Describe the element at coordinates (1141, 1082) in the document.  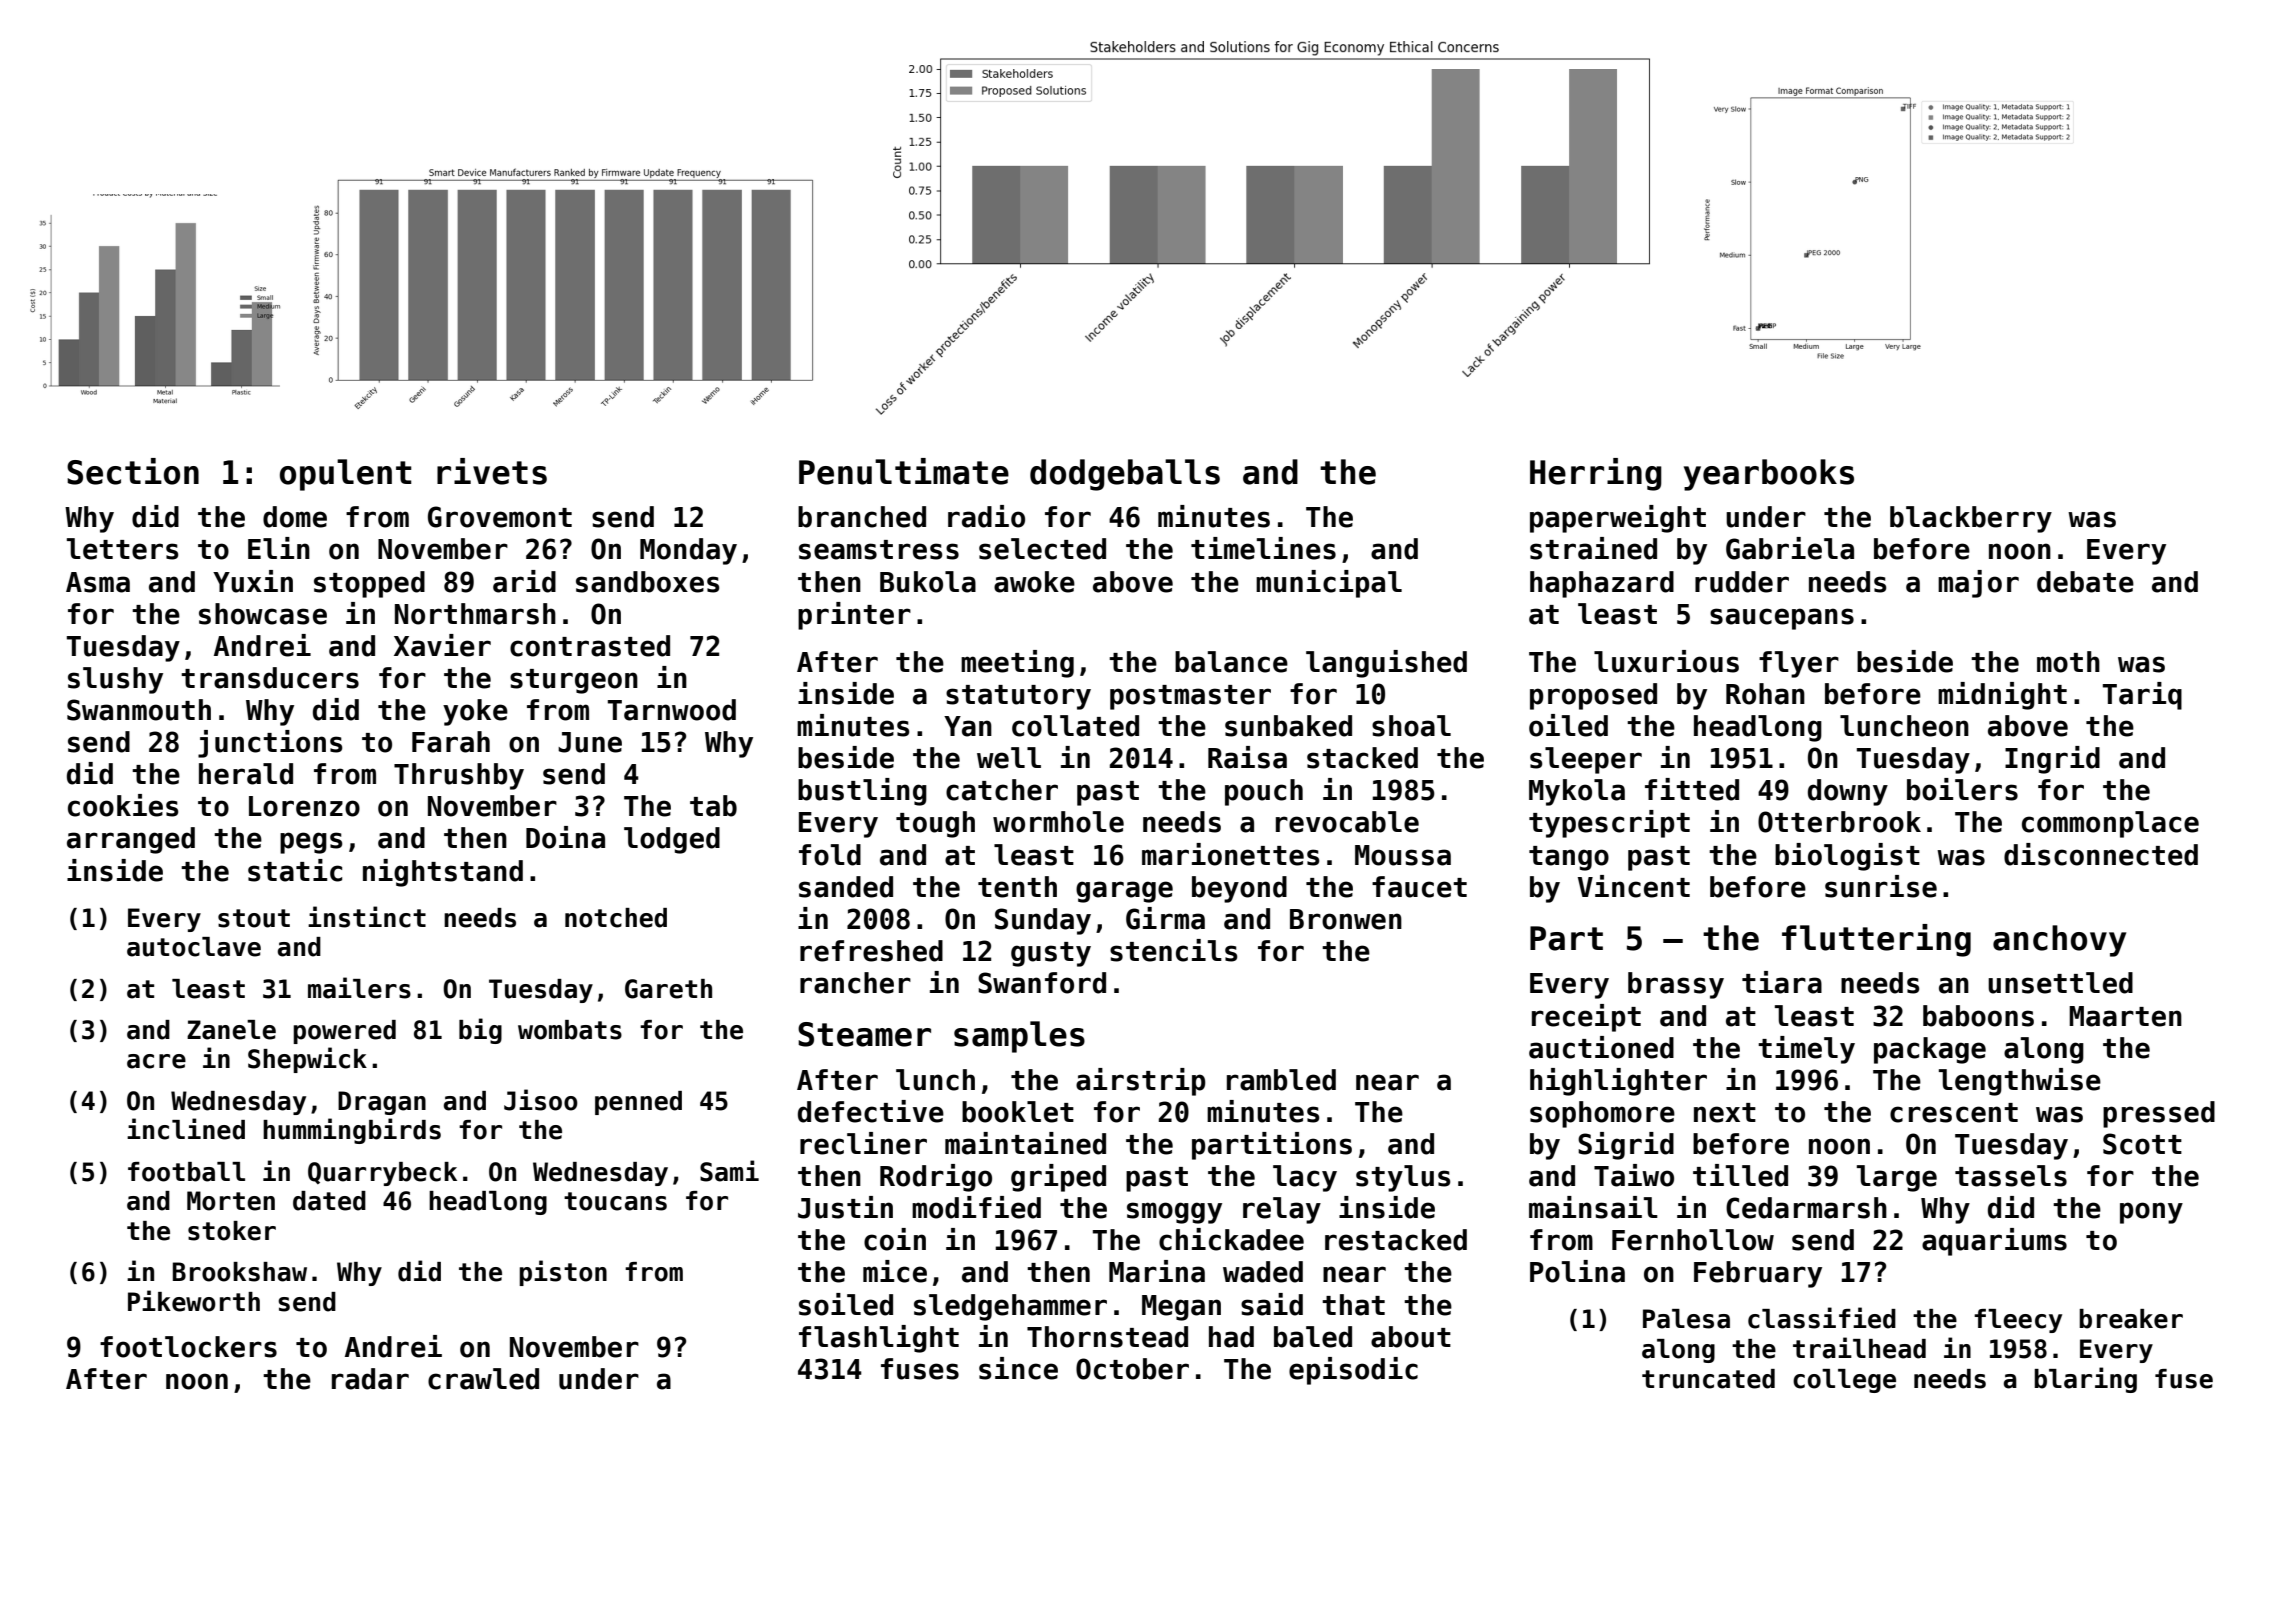
I see `airstrip` at that location.
